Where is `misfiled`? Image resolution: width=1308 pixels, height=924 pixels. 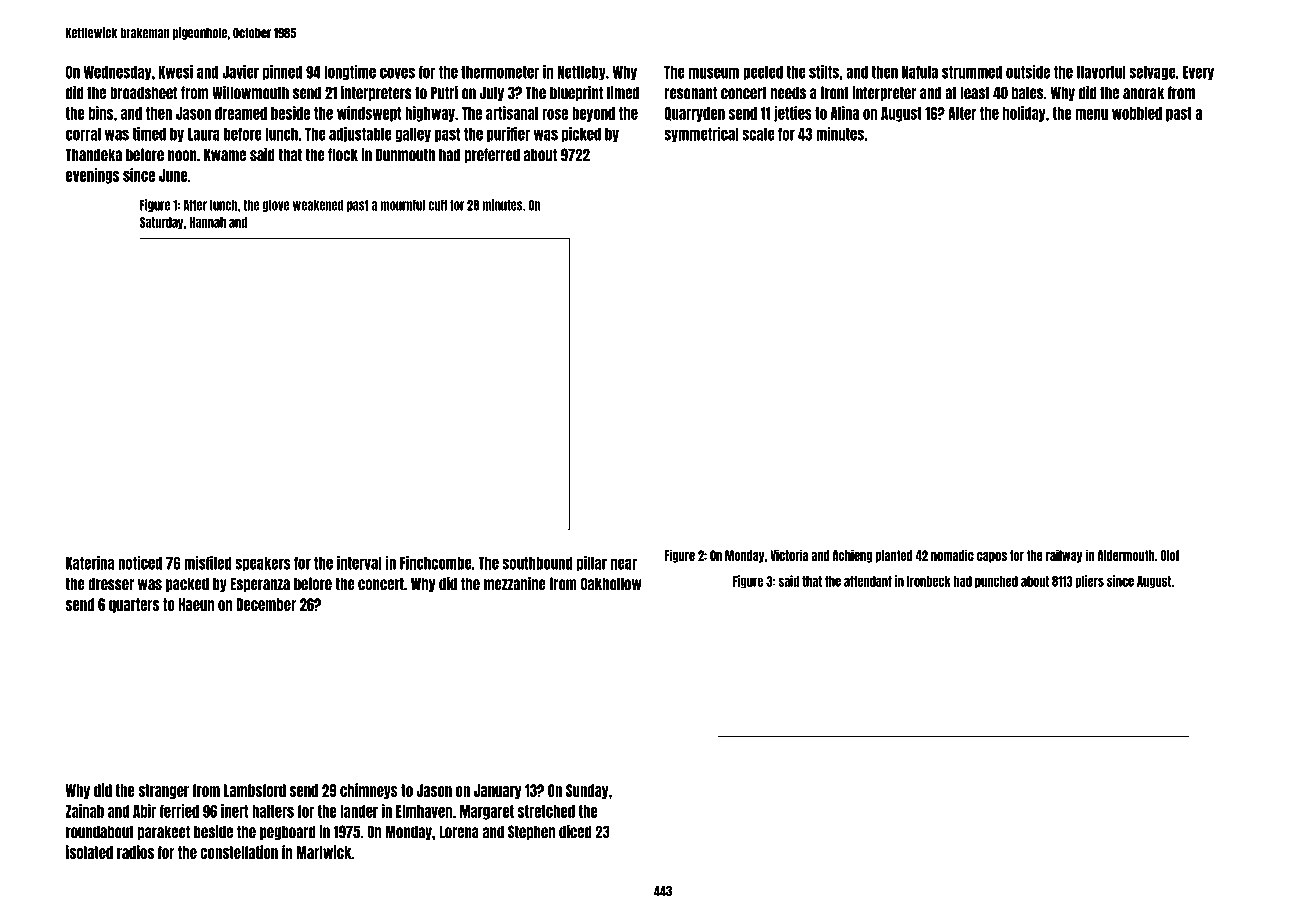
misfiled is located at coordinates (208, 563).
